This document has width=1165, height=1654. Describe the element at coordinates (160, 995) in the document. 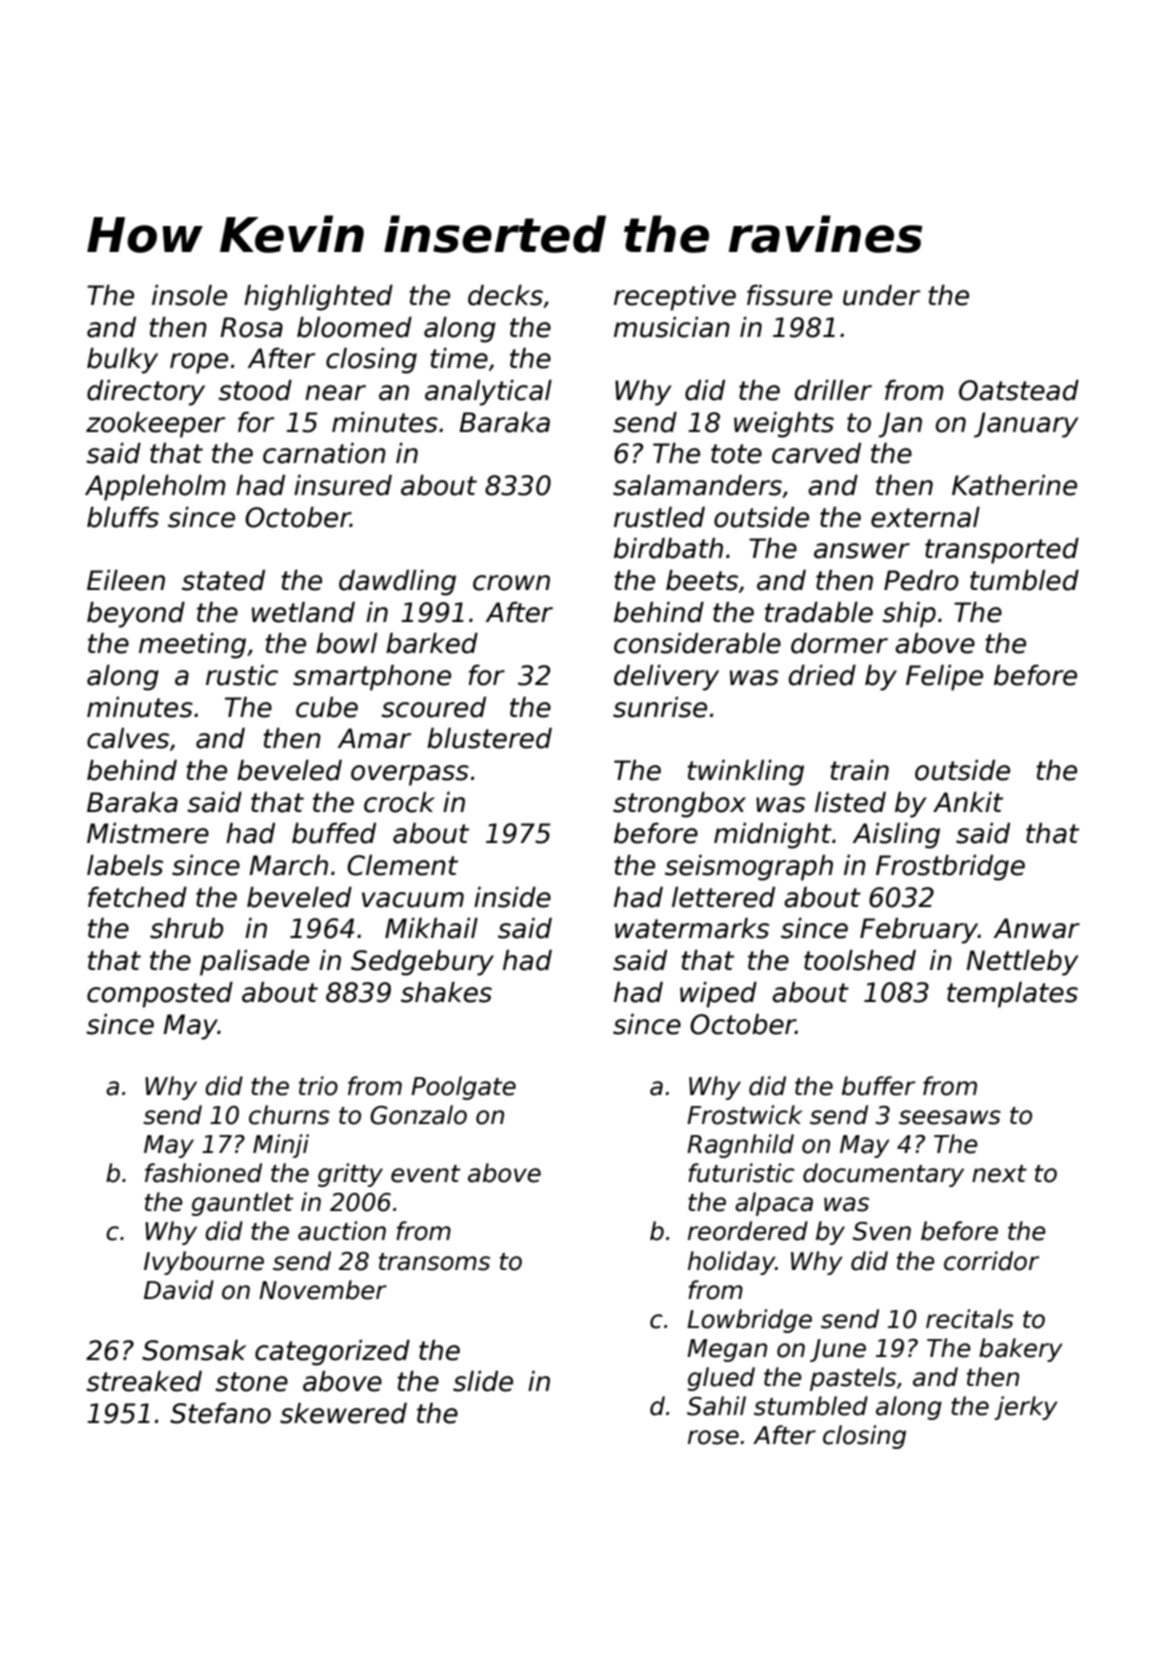

I see `composted` at that location.
